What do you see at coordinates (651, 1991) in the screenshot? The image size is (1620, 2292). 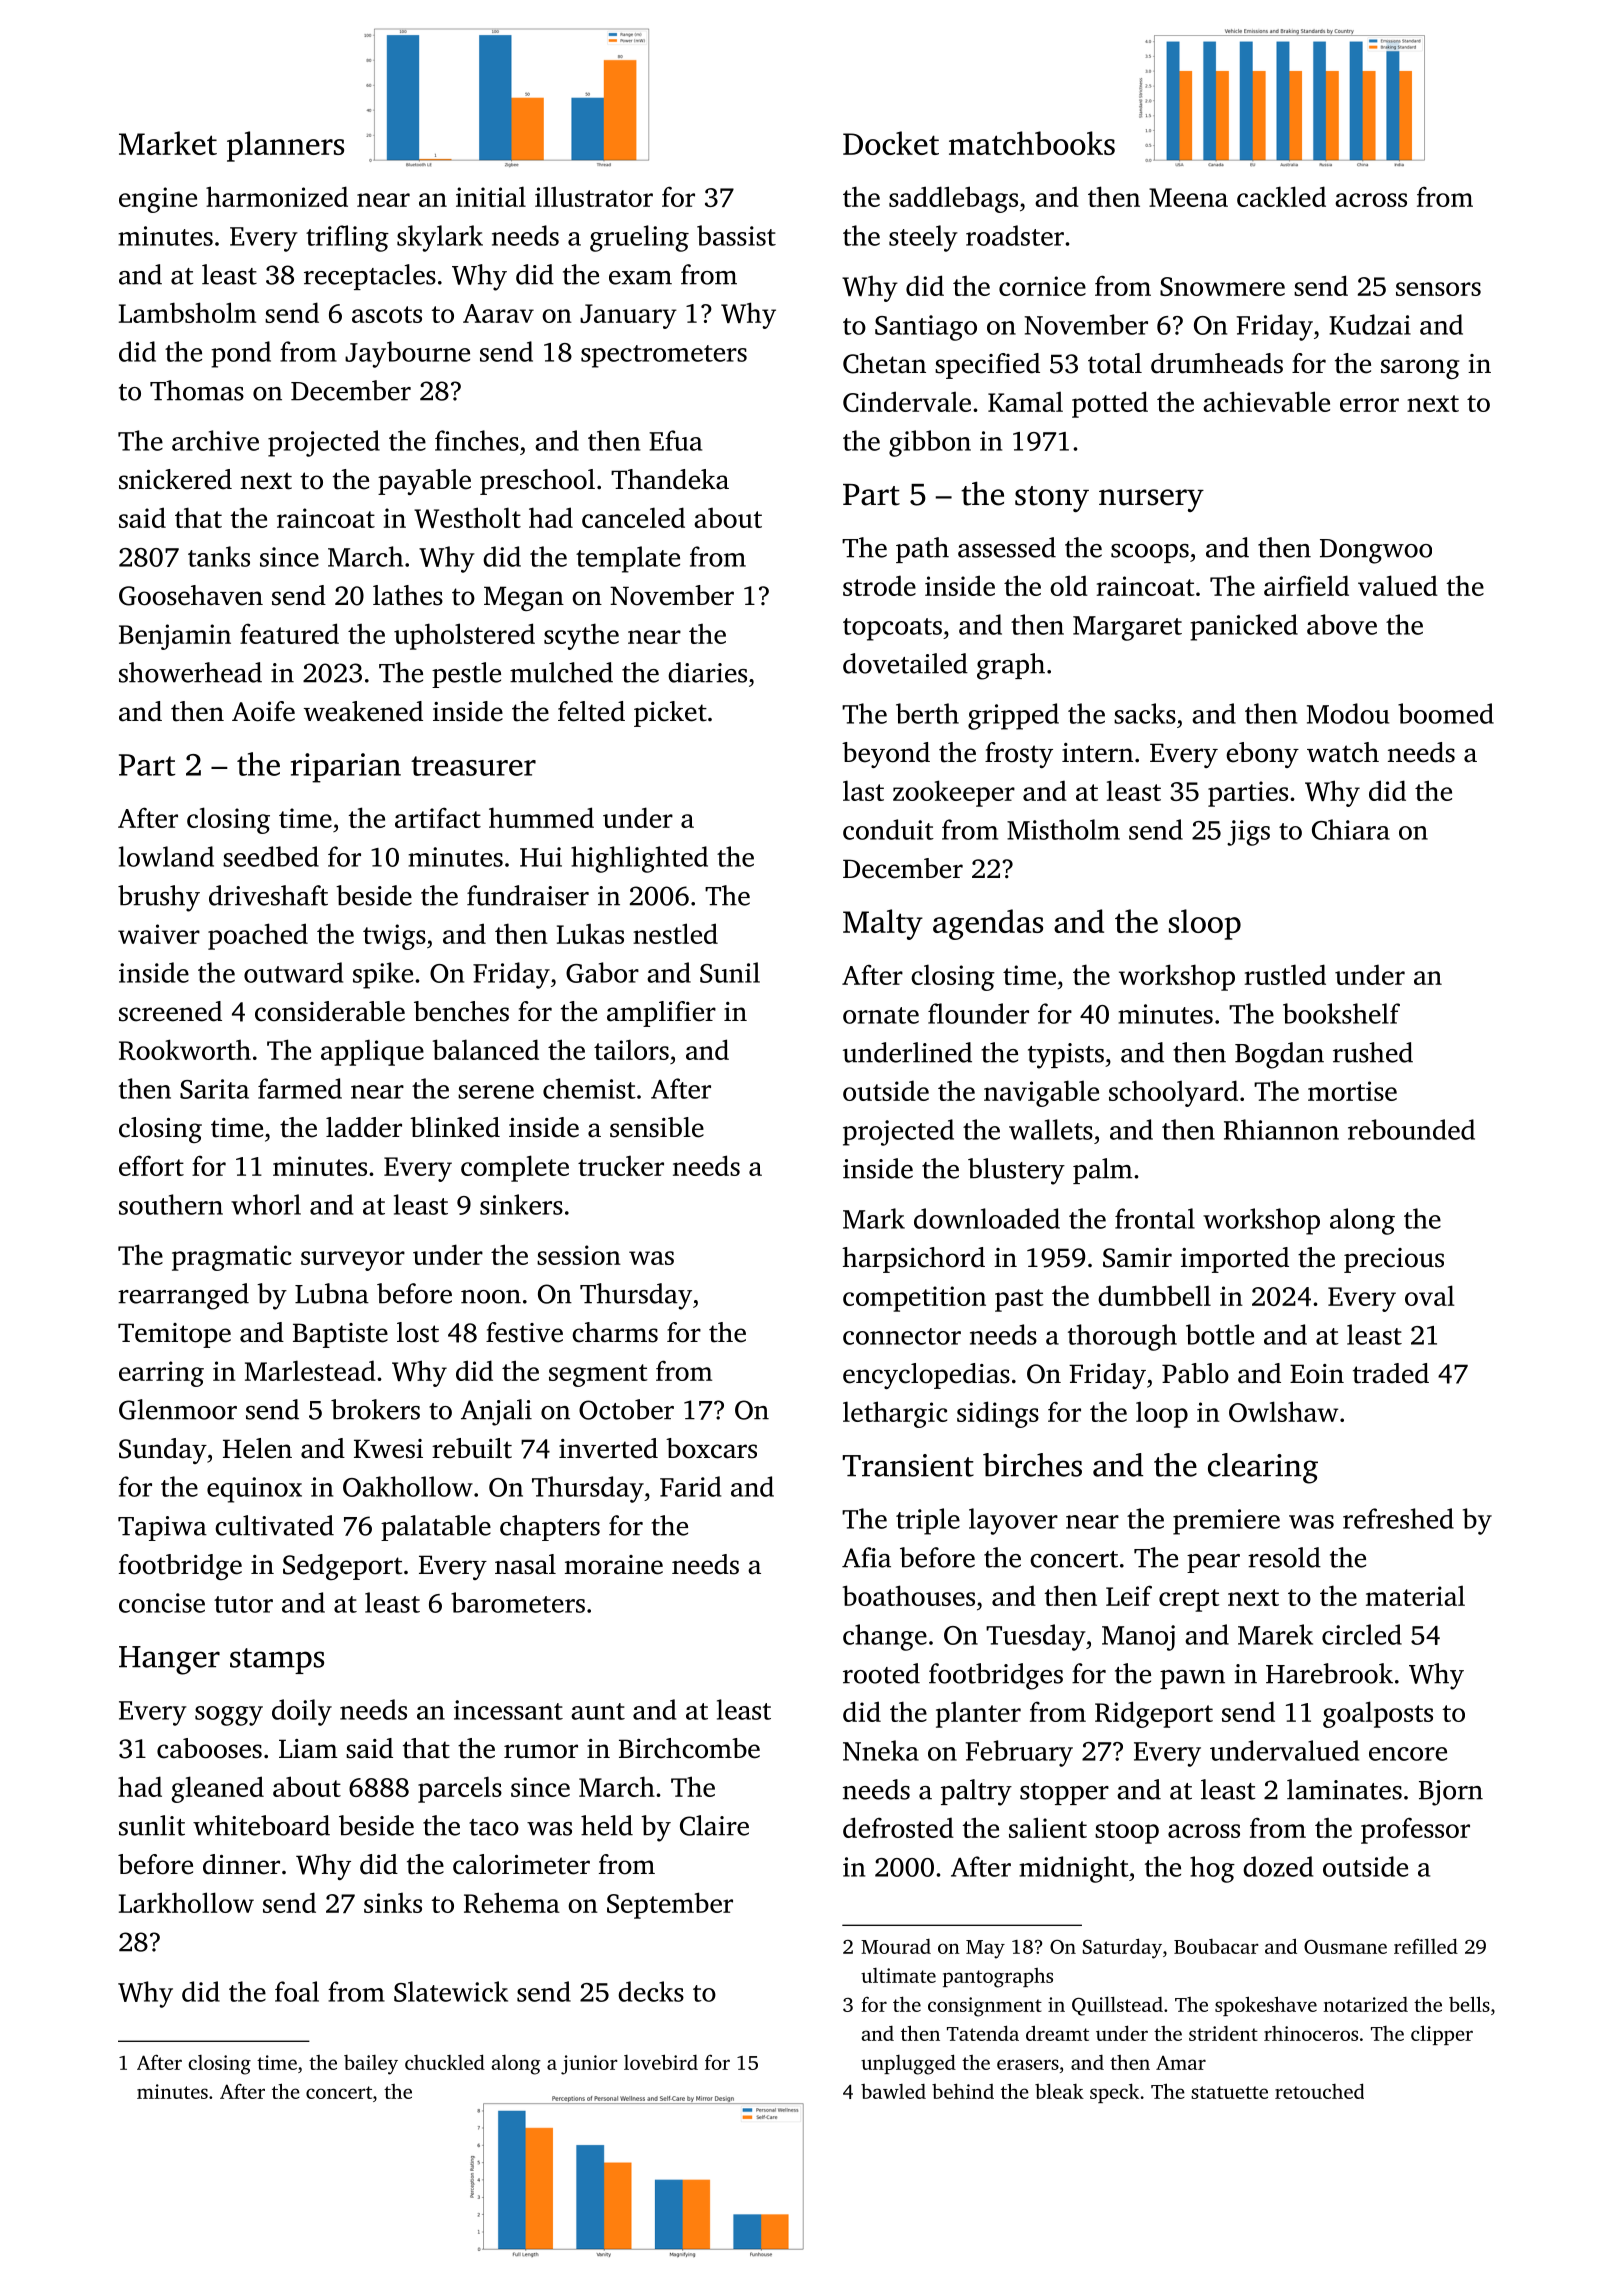 I see `decks` at bounding box center [651, 1991].
